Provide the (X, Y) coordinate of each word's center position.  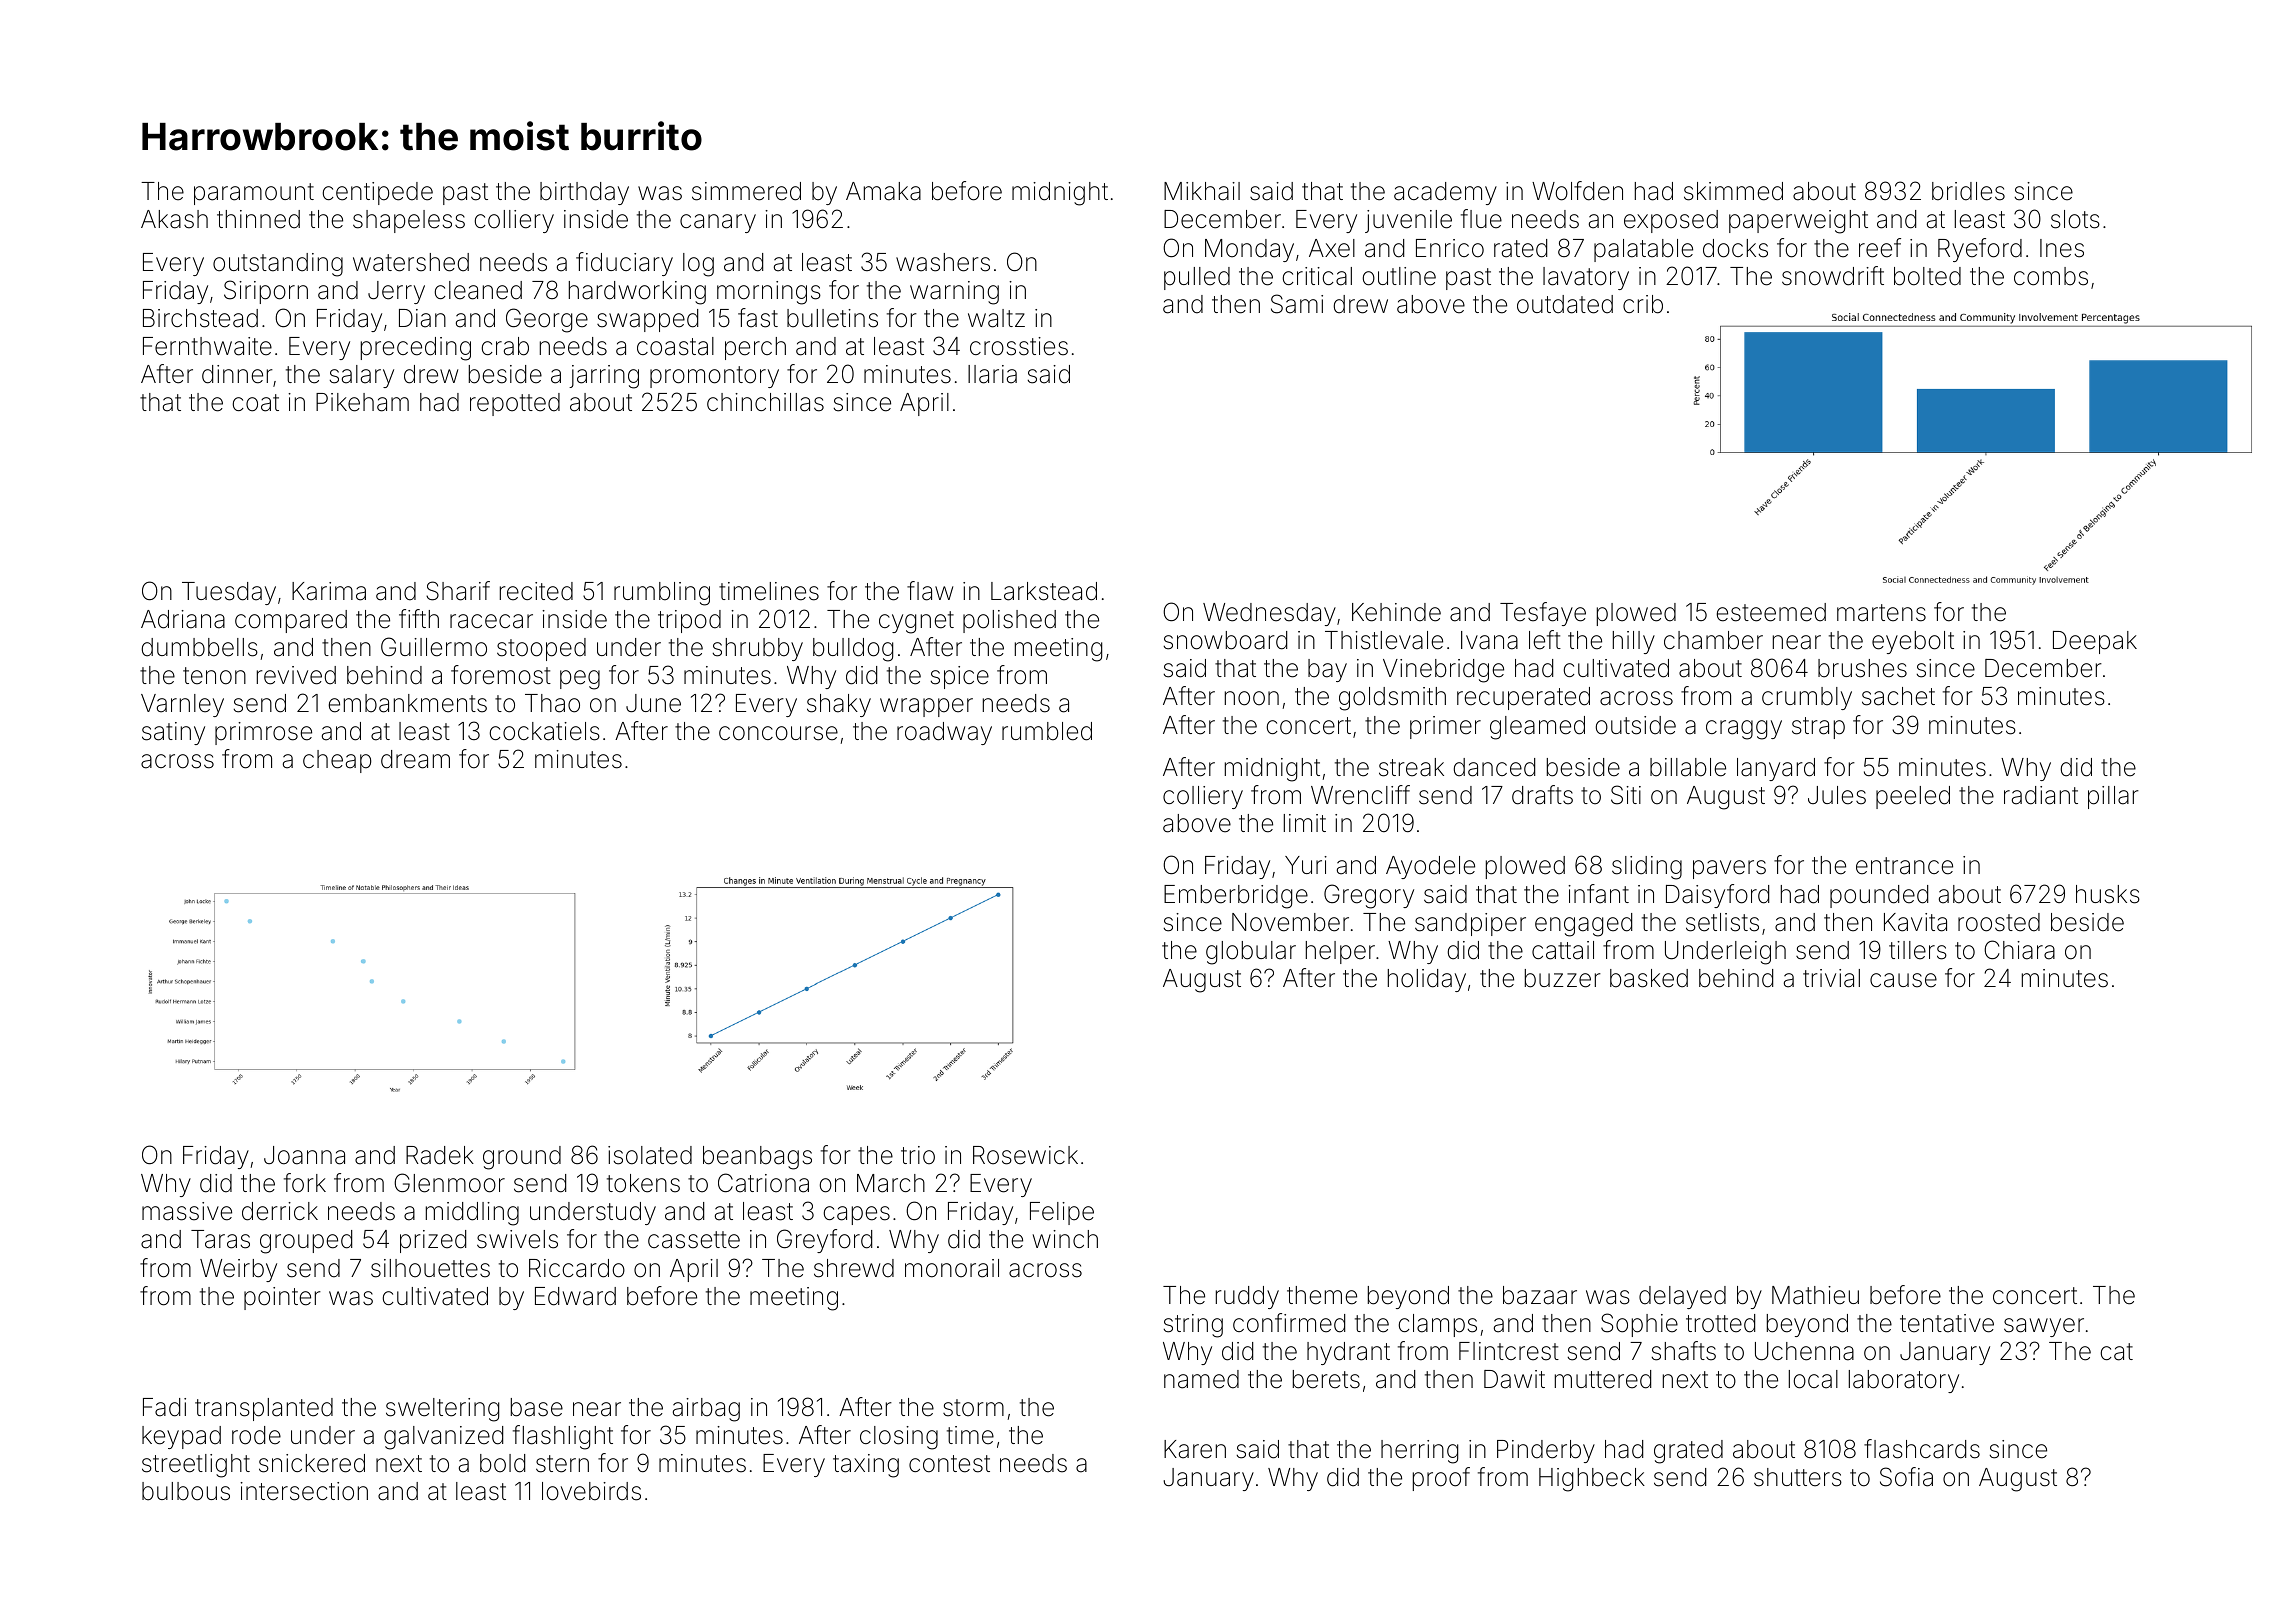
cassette (694, 1240)
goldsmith (1392, 699)
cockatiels (544, 731)
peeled (1913, 797)
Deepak (2095, 642)
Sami (1297, 304)
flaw (930, 591)
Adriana (183, 619)
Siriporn (266, 292)
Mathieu (1815, 1295)
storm (973, 1408)
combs (2051, 276)
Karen (1195, 1449)
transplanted (264, 1409)
